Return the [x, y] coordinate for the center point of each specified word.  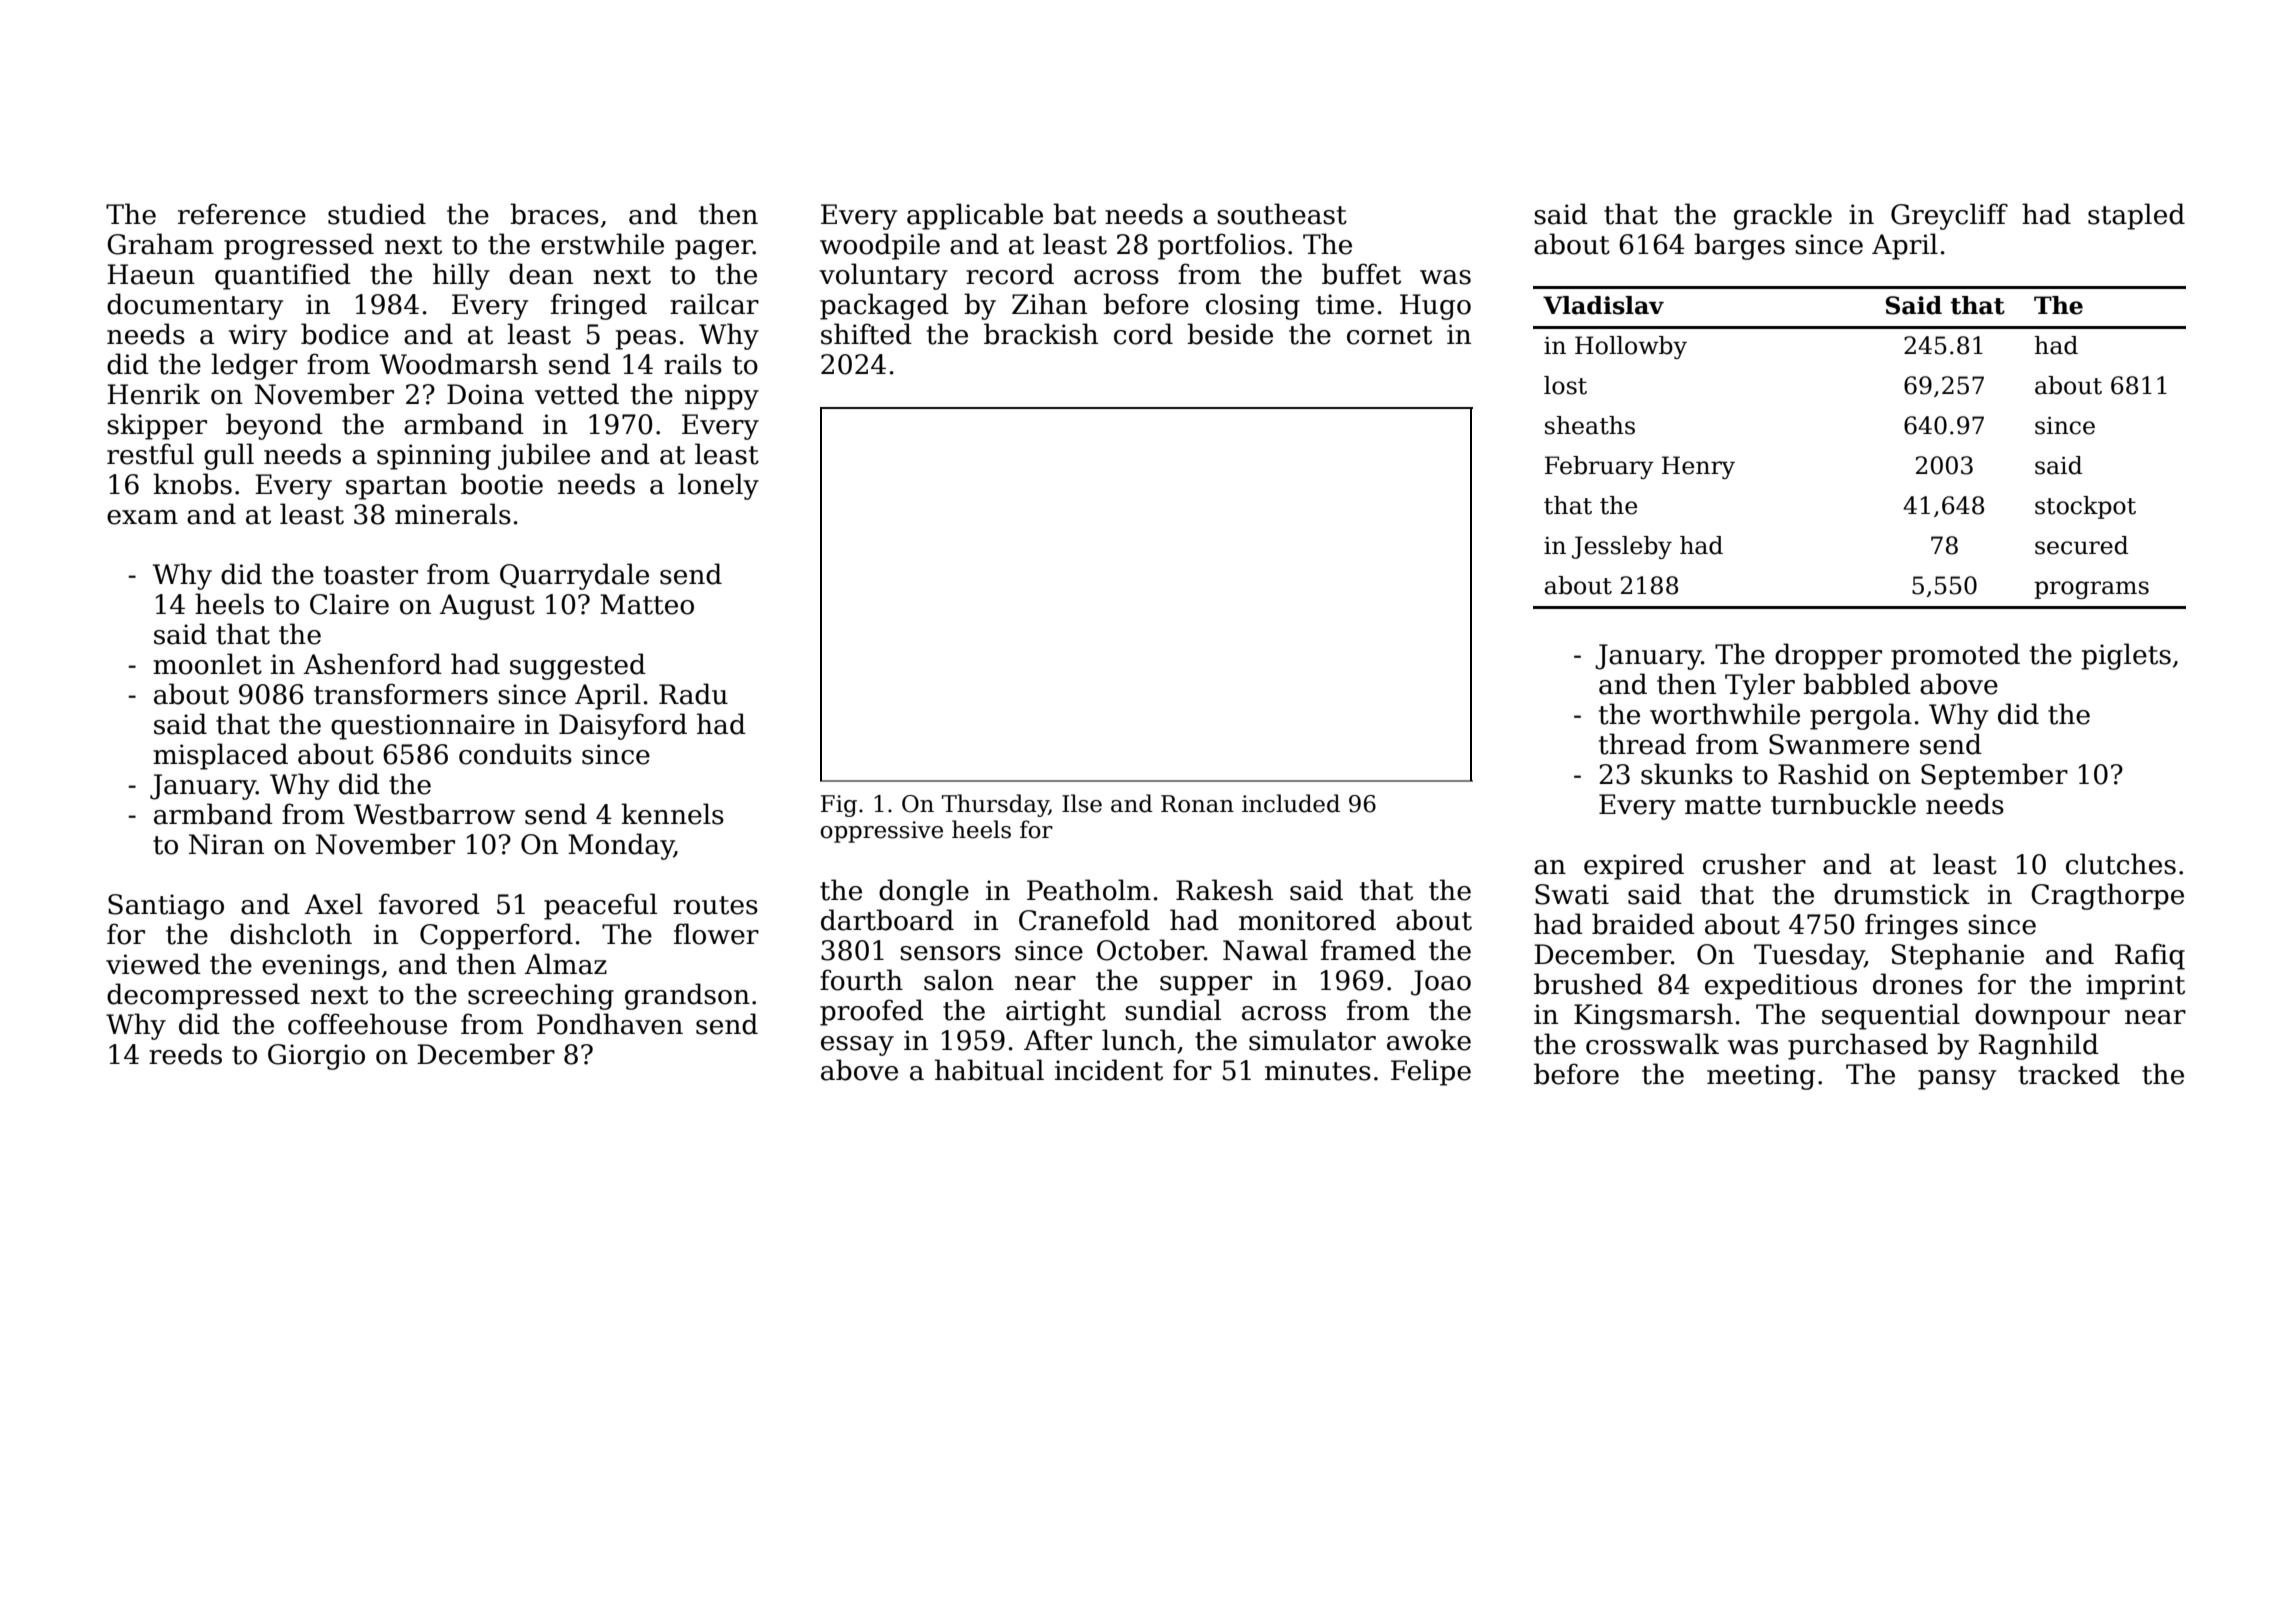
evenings [321, 967]
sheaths [1590, 425]
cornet [1389, 335]
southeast [1282, 214]
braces [554, 214]
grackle [1783, 216]
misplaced [220, 756]
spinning [434, 457]
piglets [2126, 656]
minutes [1318, 1070]
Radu [693, 694]
